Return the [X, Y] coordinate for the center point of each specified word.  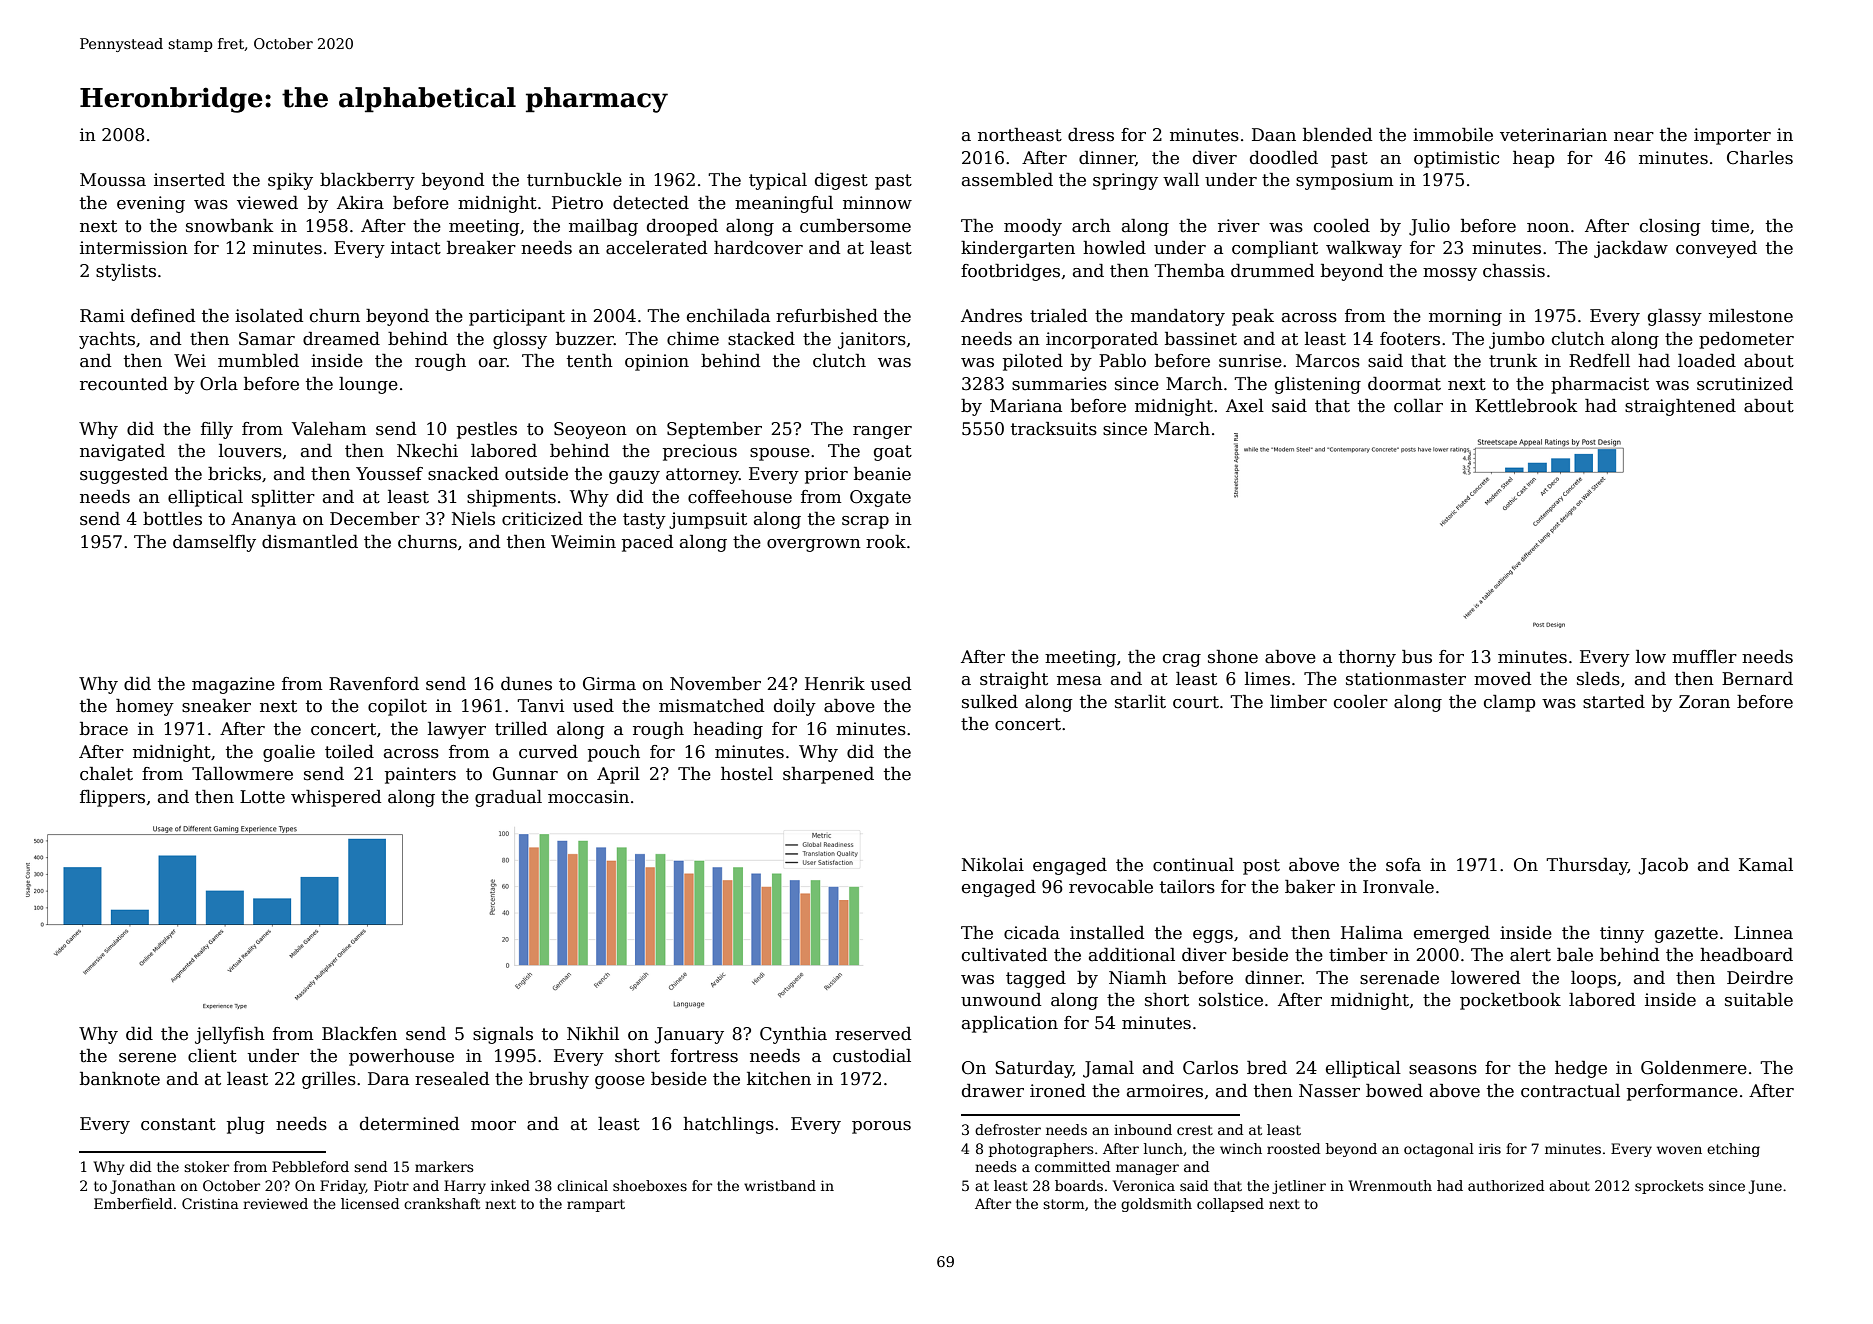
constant [178, 1124]
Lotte [262, 797]
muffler [1704, 657]
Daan [1274, 135]
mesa [1079, 681]
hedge [1581, 1069]
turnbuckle [574, 180]
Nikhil [593, 1033]
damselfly [214, 543]
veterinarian [1553, 135]
